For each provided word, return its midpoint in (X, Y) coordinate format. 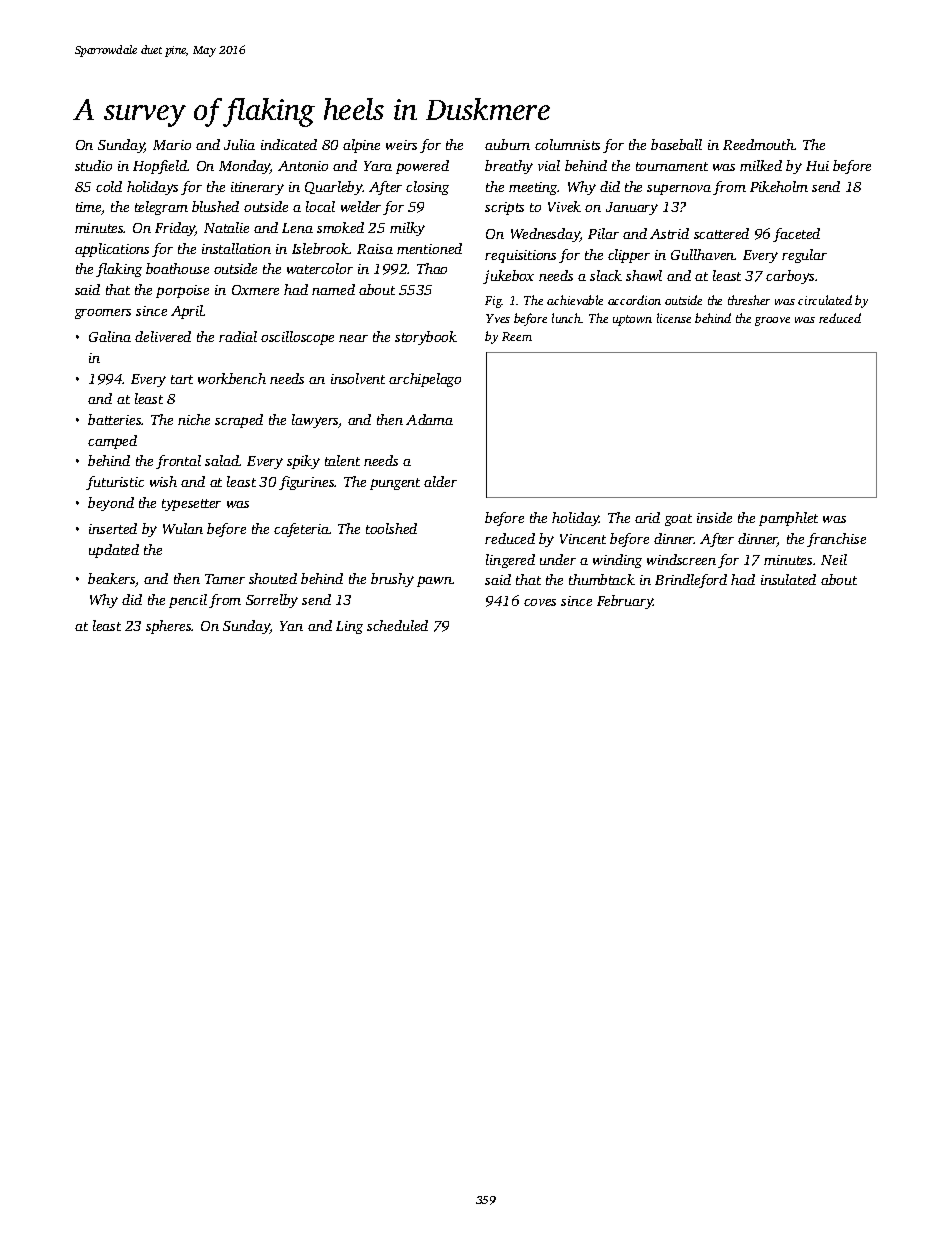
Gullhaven (703, 254)
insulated (788, 579)
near (353, 338)
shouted (273, 578)
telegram (161, 208)
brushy (392, 580)
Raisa (375, 249)
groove (772, 321)
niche (194, 419)
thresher (749, 300)
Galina (110, 336)
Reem (517, 336)
